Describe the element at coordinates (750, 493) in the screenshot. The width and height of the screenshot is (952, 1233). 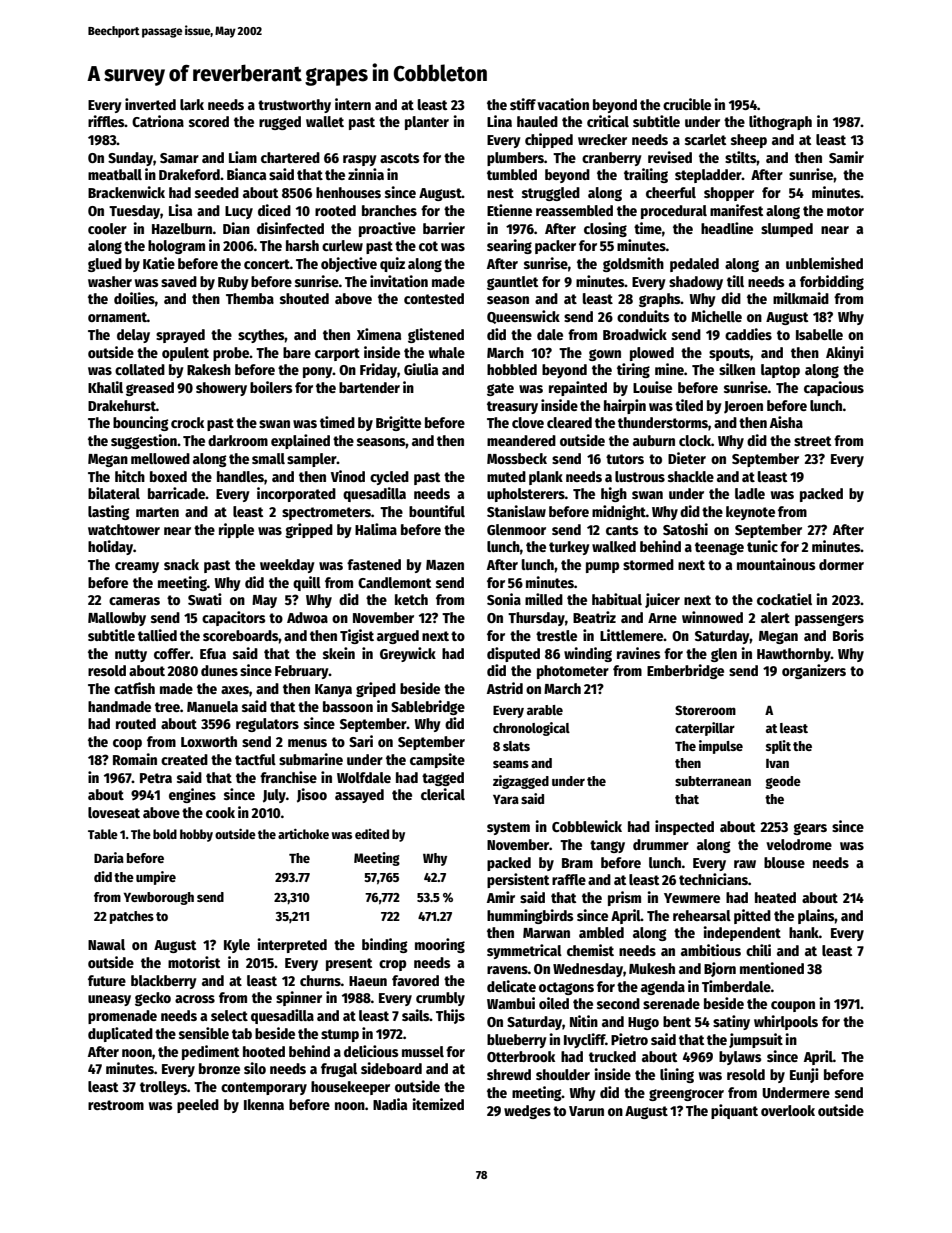
I see `ladle` at that location.
